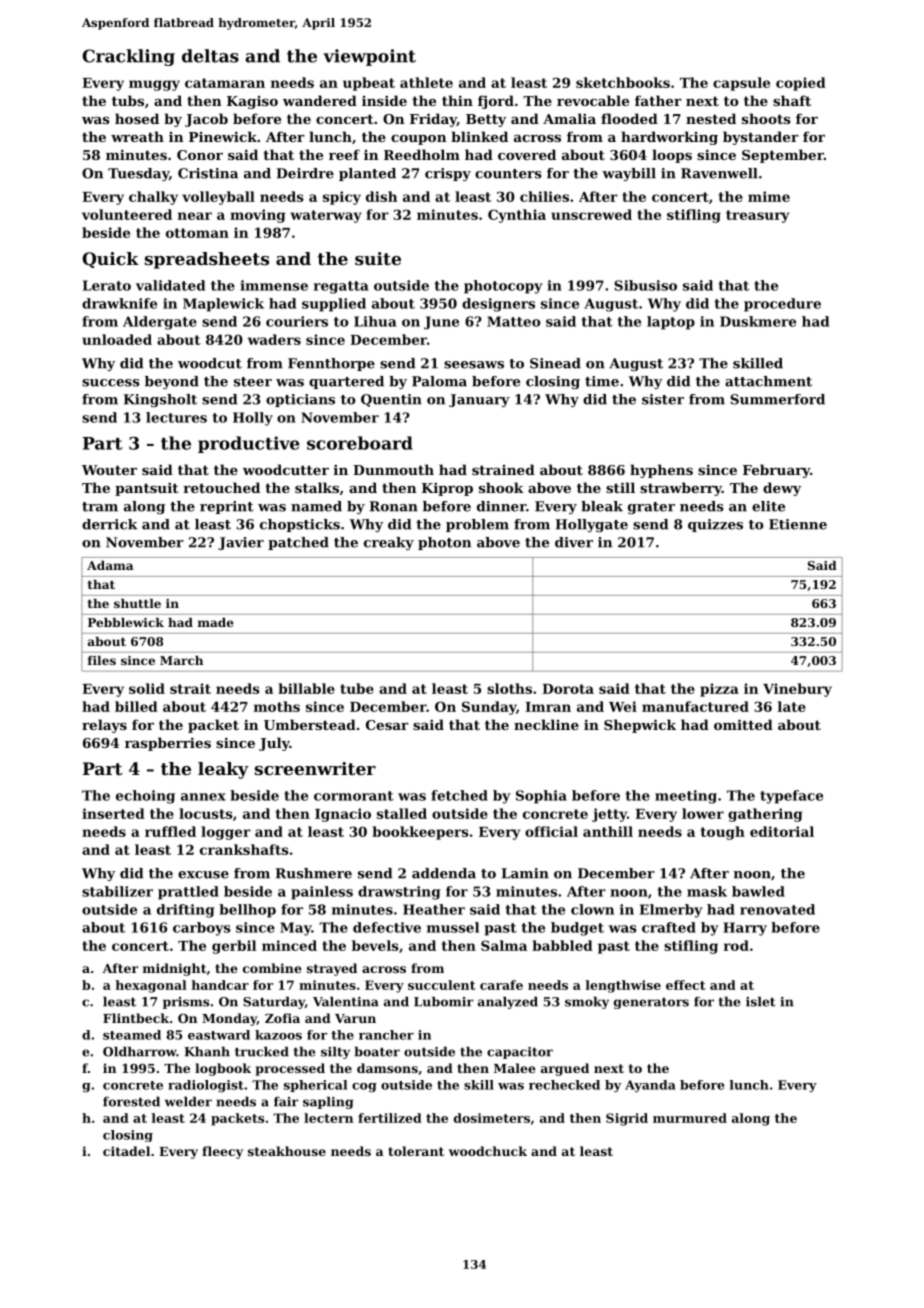 Image resolution: width=924 pixels, height=1308 pixels. I want to click on strained, so click(503, 469).
